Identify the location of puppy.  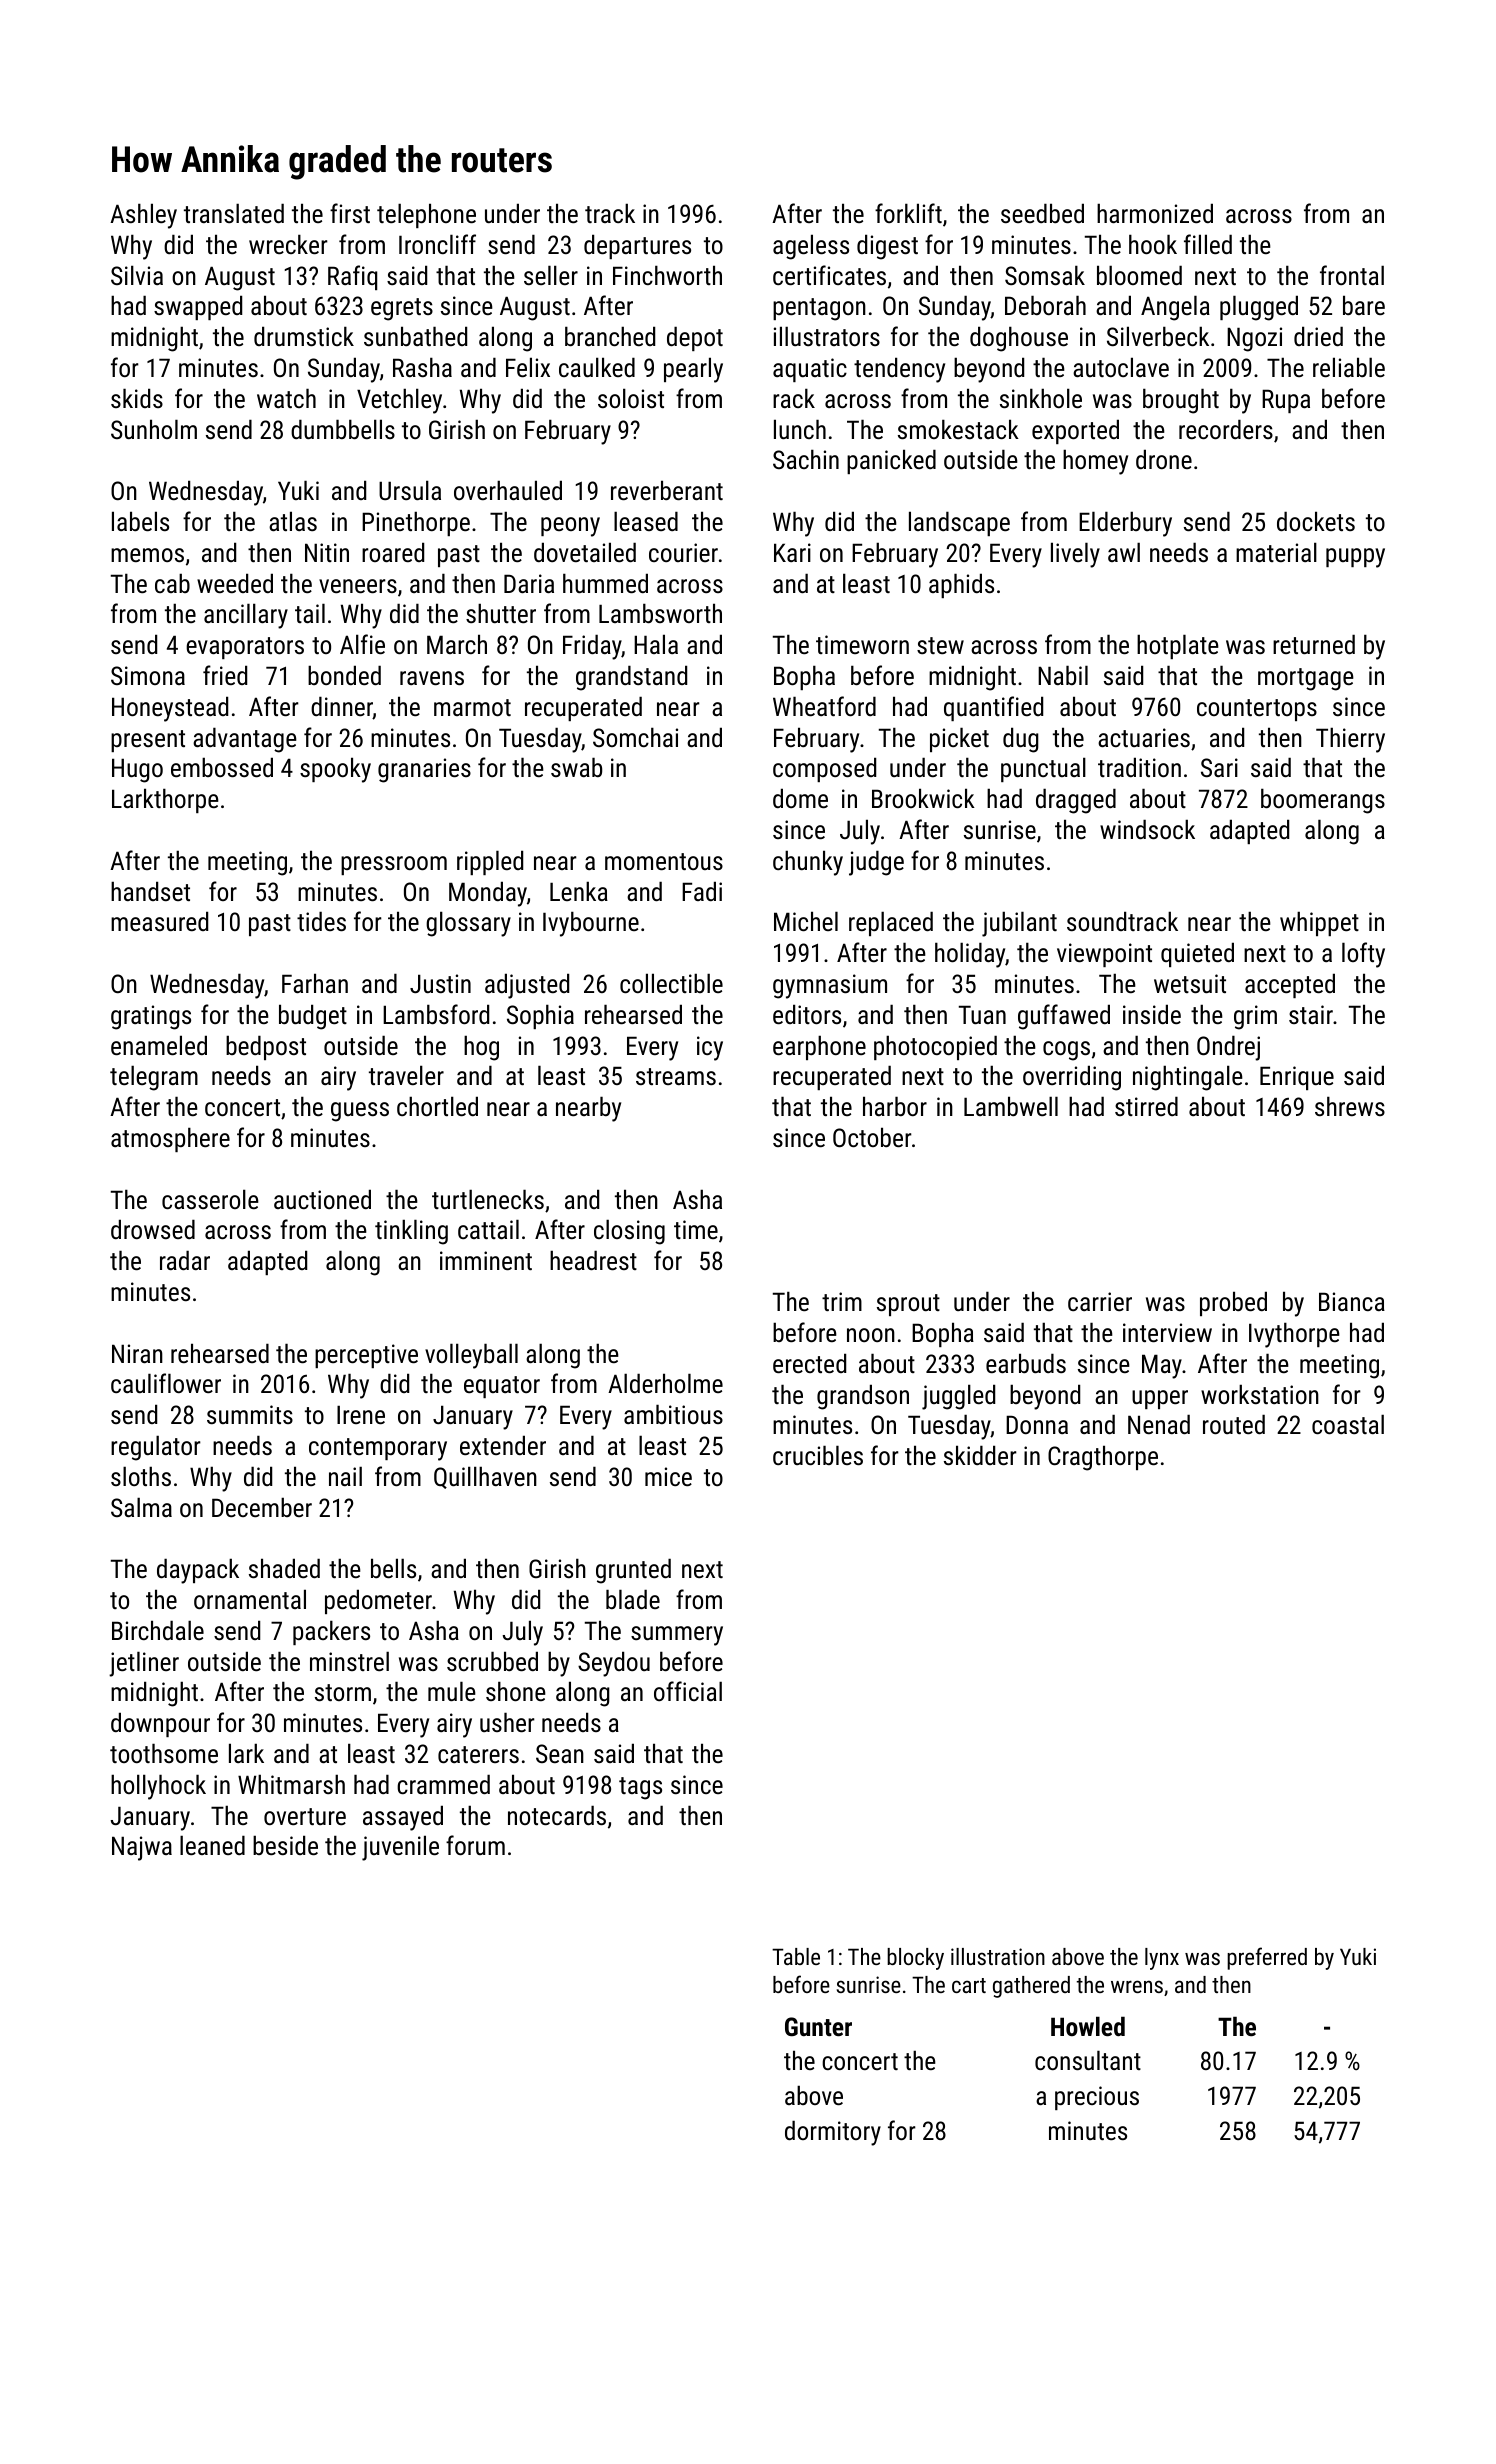
(1355, 558).
